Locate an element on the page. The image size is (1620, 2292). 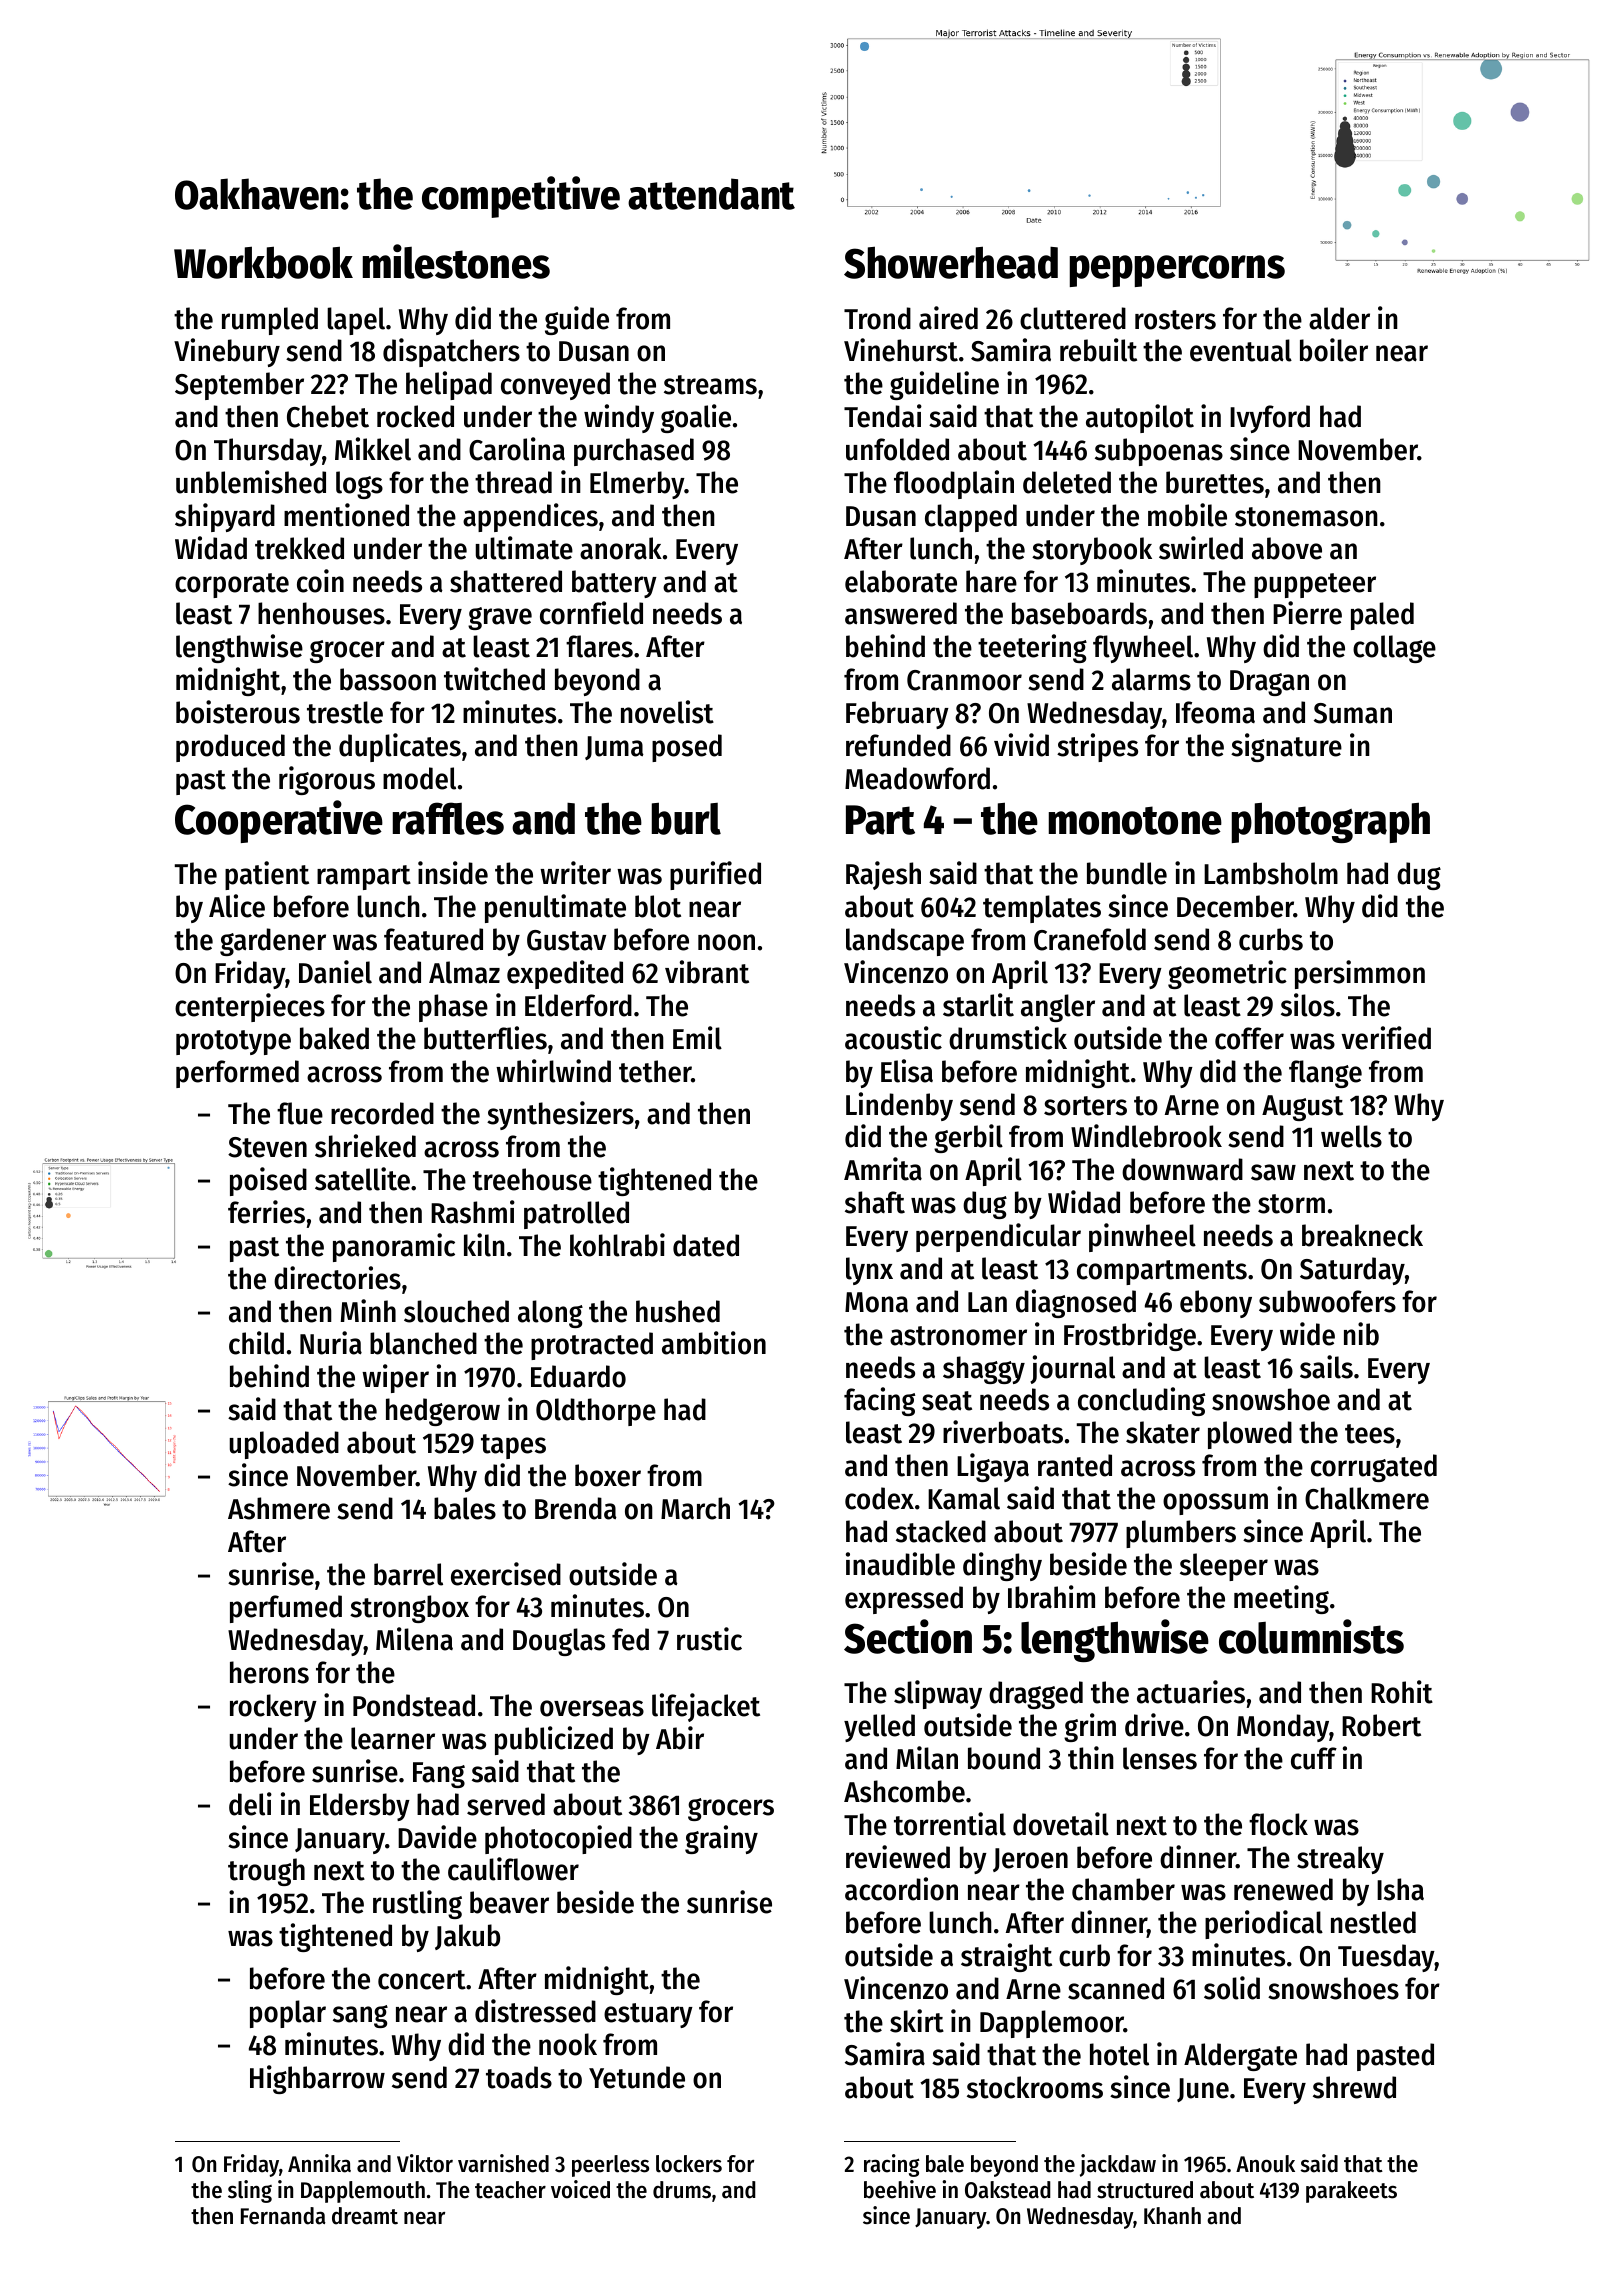
boiler is located at coordinates (1334, 350).
